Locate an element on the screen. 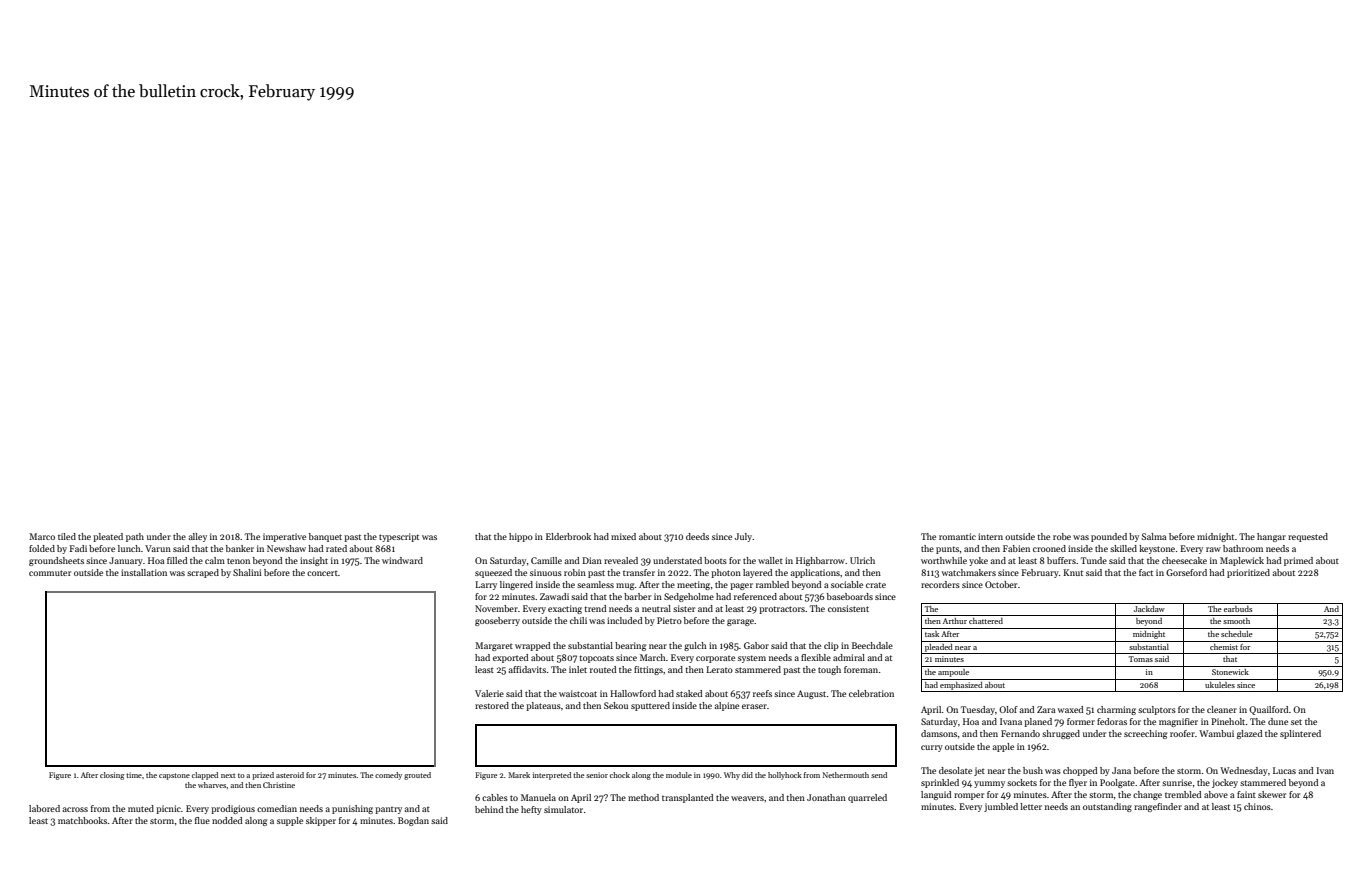 Image resolution: width=1372 pixels, height=887 pixels. asteroid is located at coordinates (290, 775).
